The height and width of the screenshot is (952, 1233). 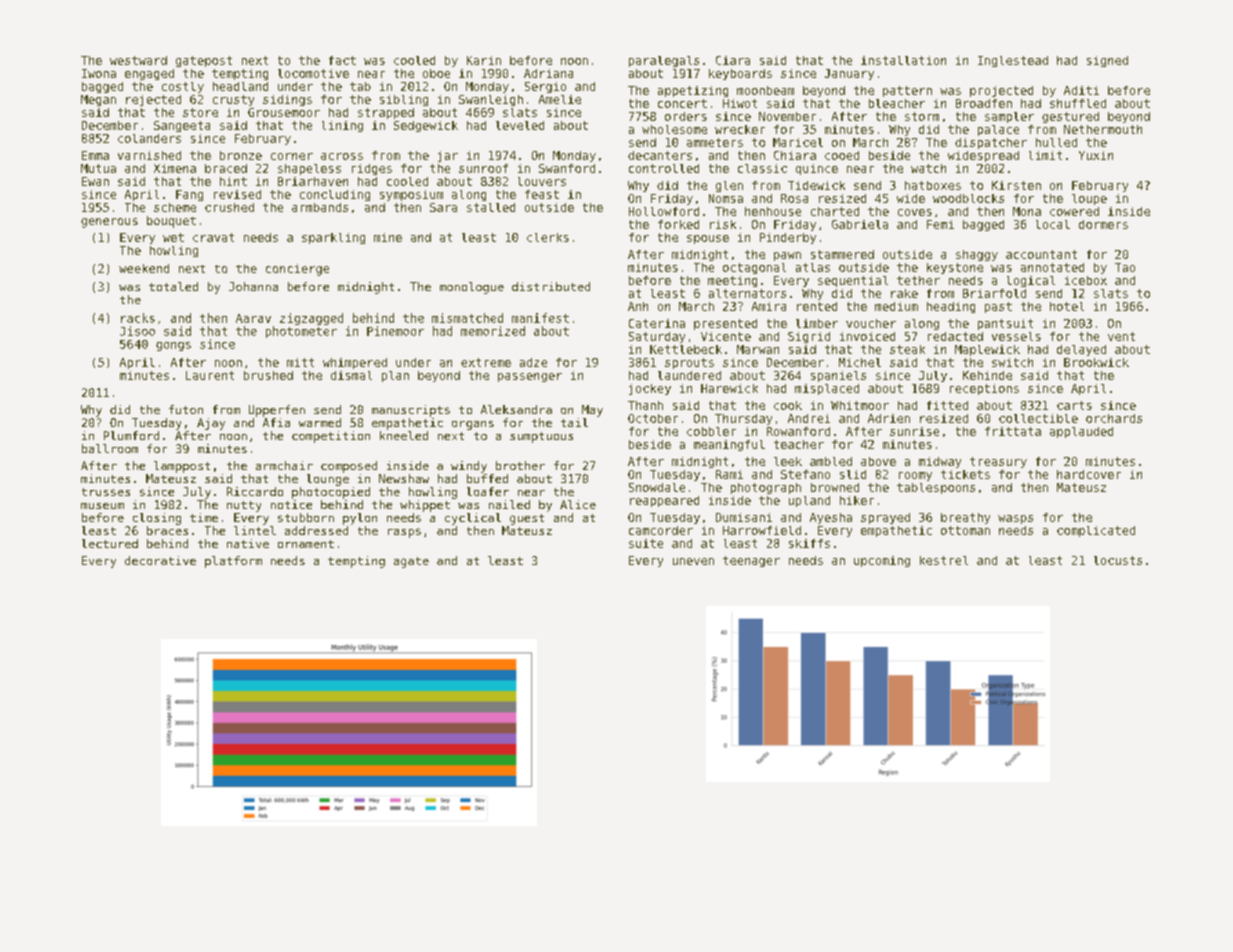 What do you see at coordinates (708, 239) in the screenshot?
I see `spouse` at bounding box center [708, 239].
